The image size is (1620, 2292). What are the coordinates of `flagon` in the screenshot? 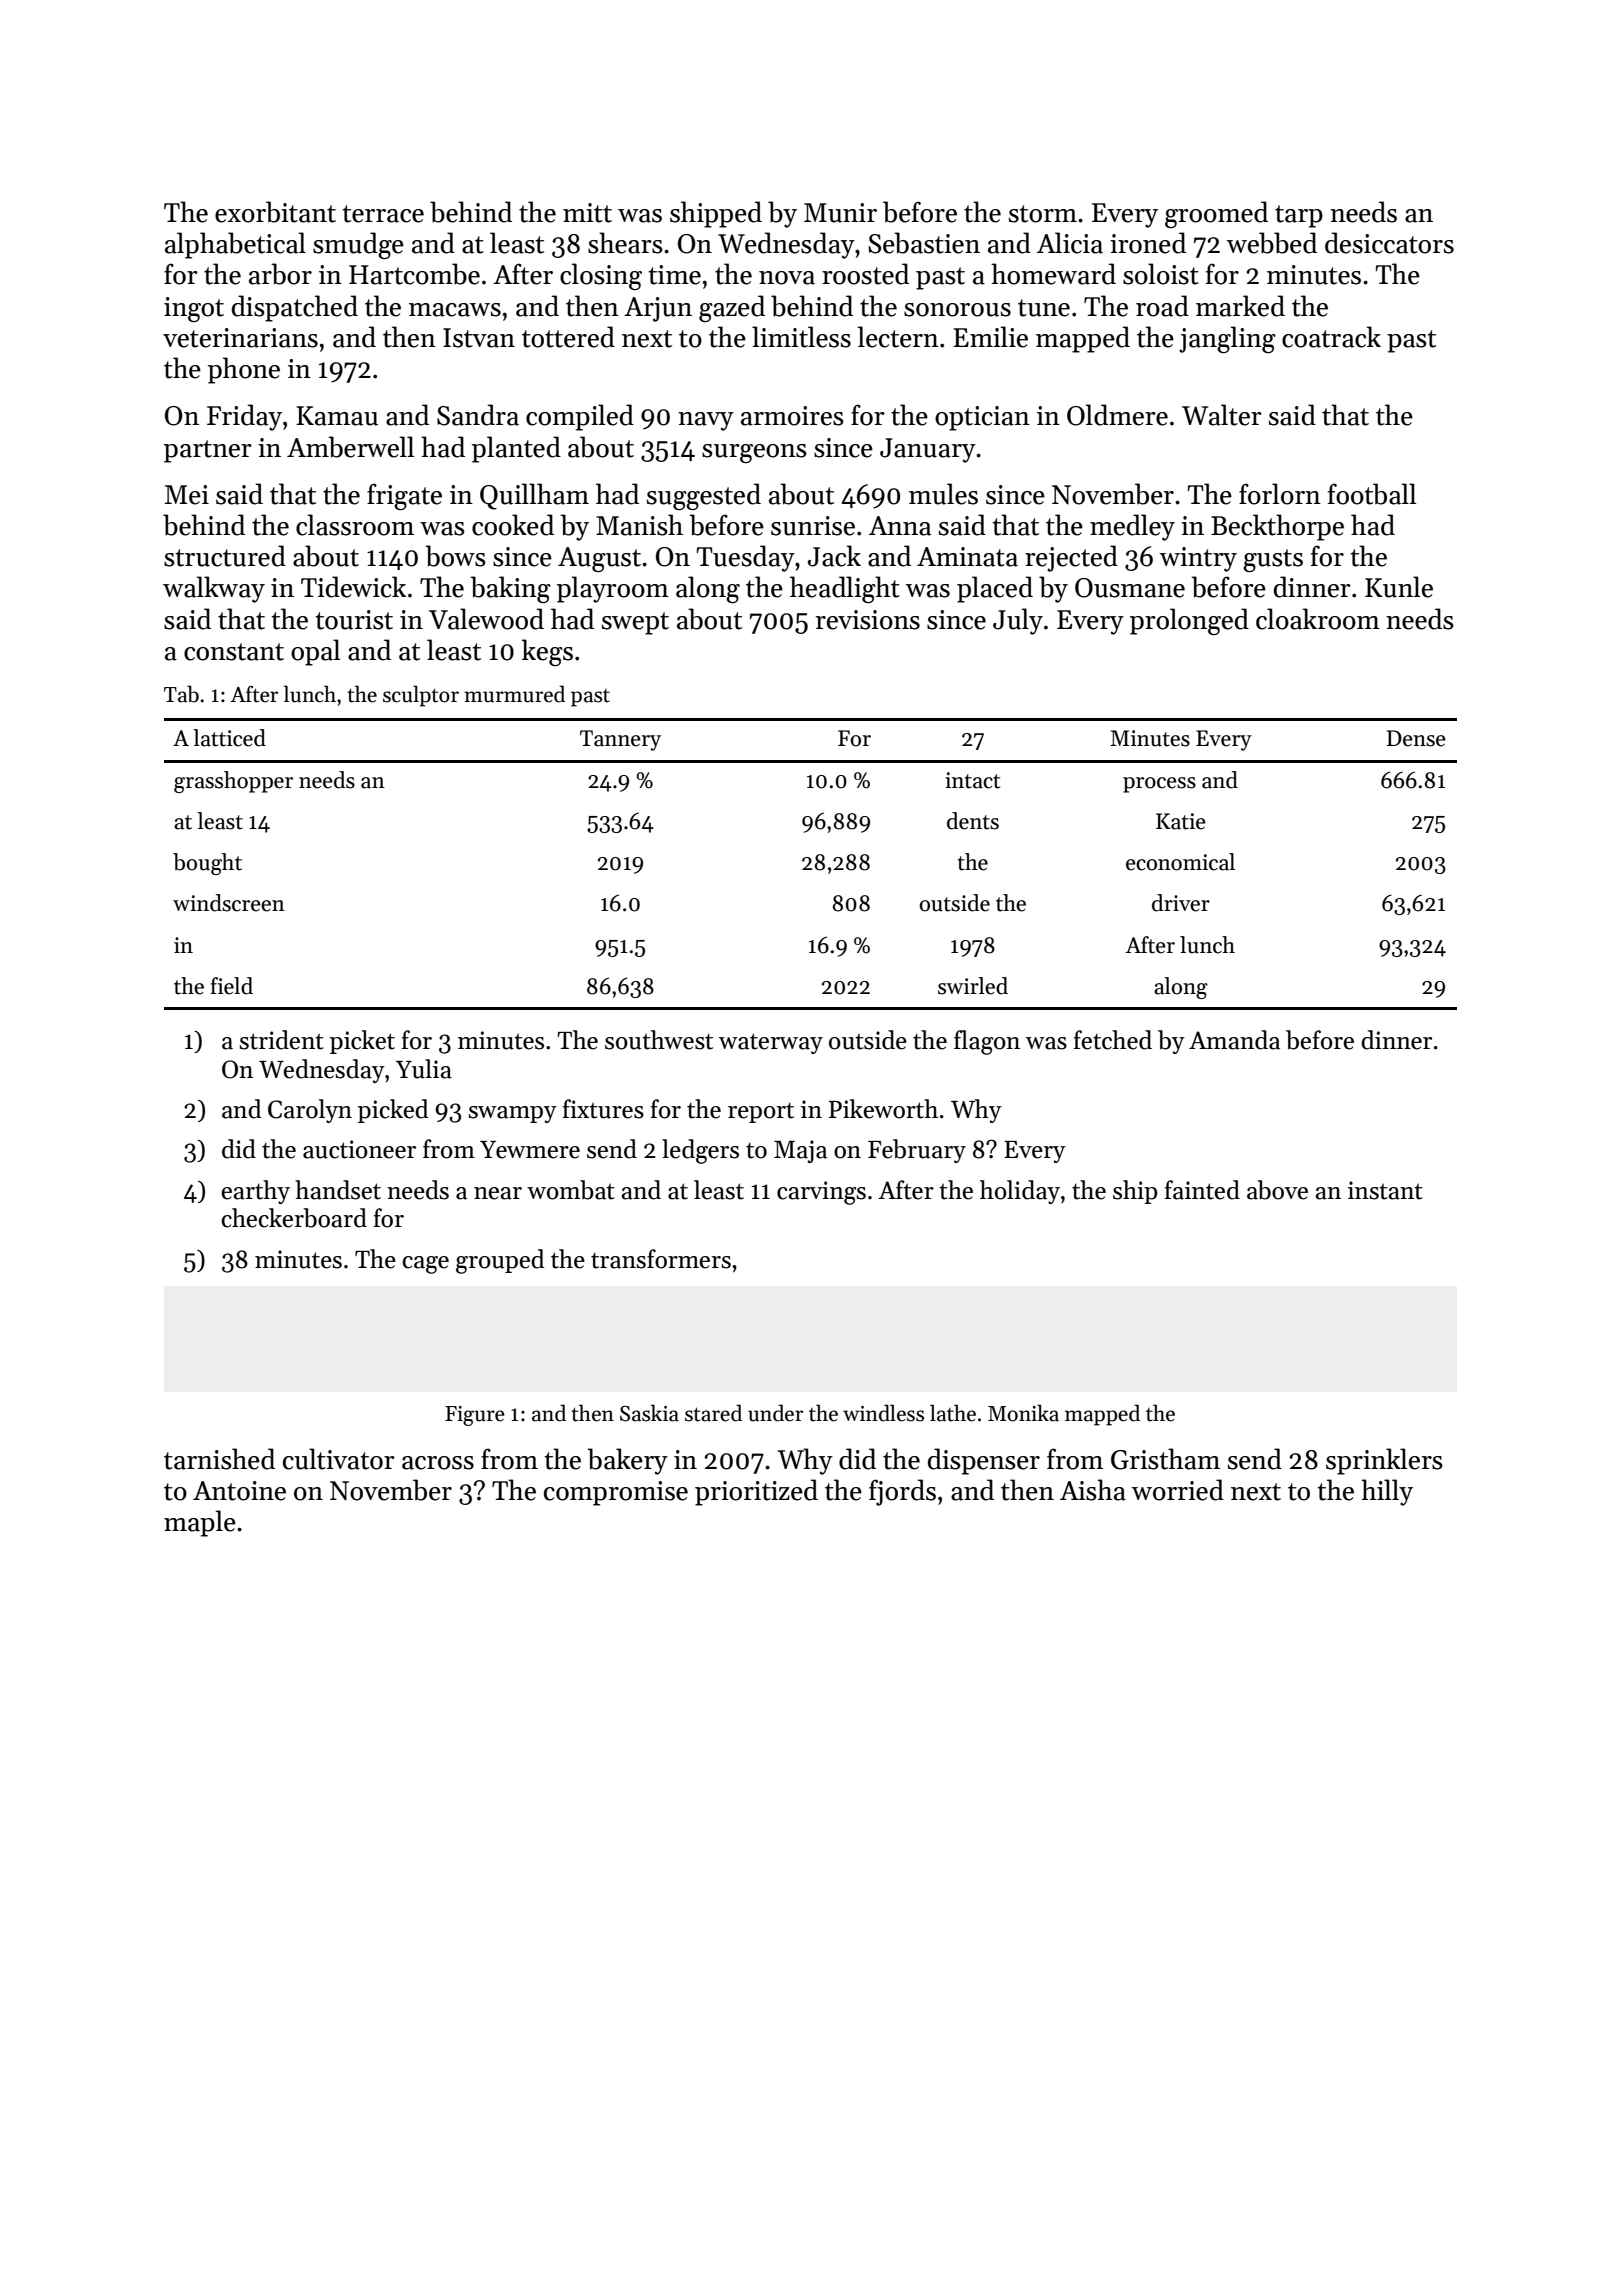 It's located at (987, 1042).
